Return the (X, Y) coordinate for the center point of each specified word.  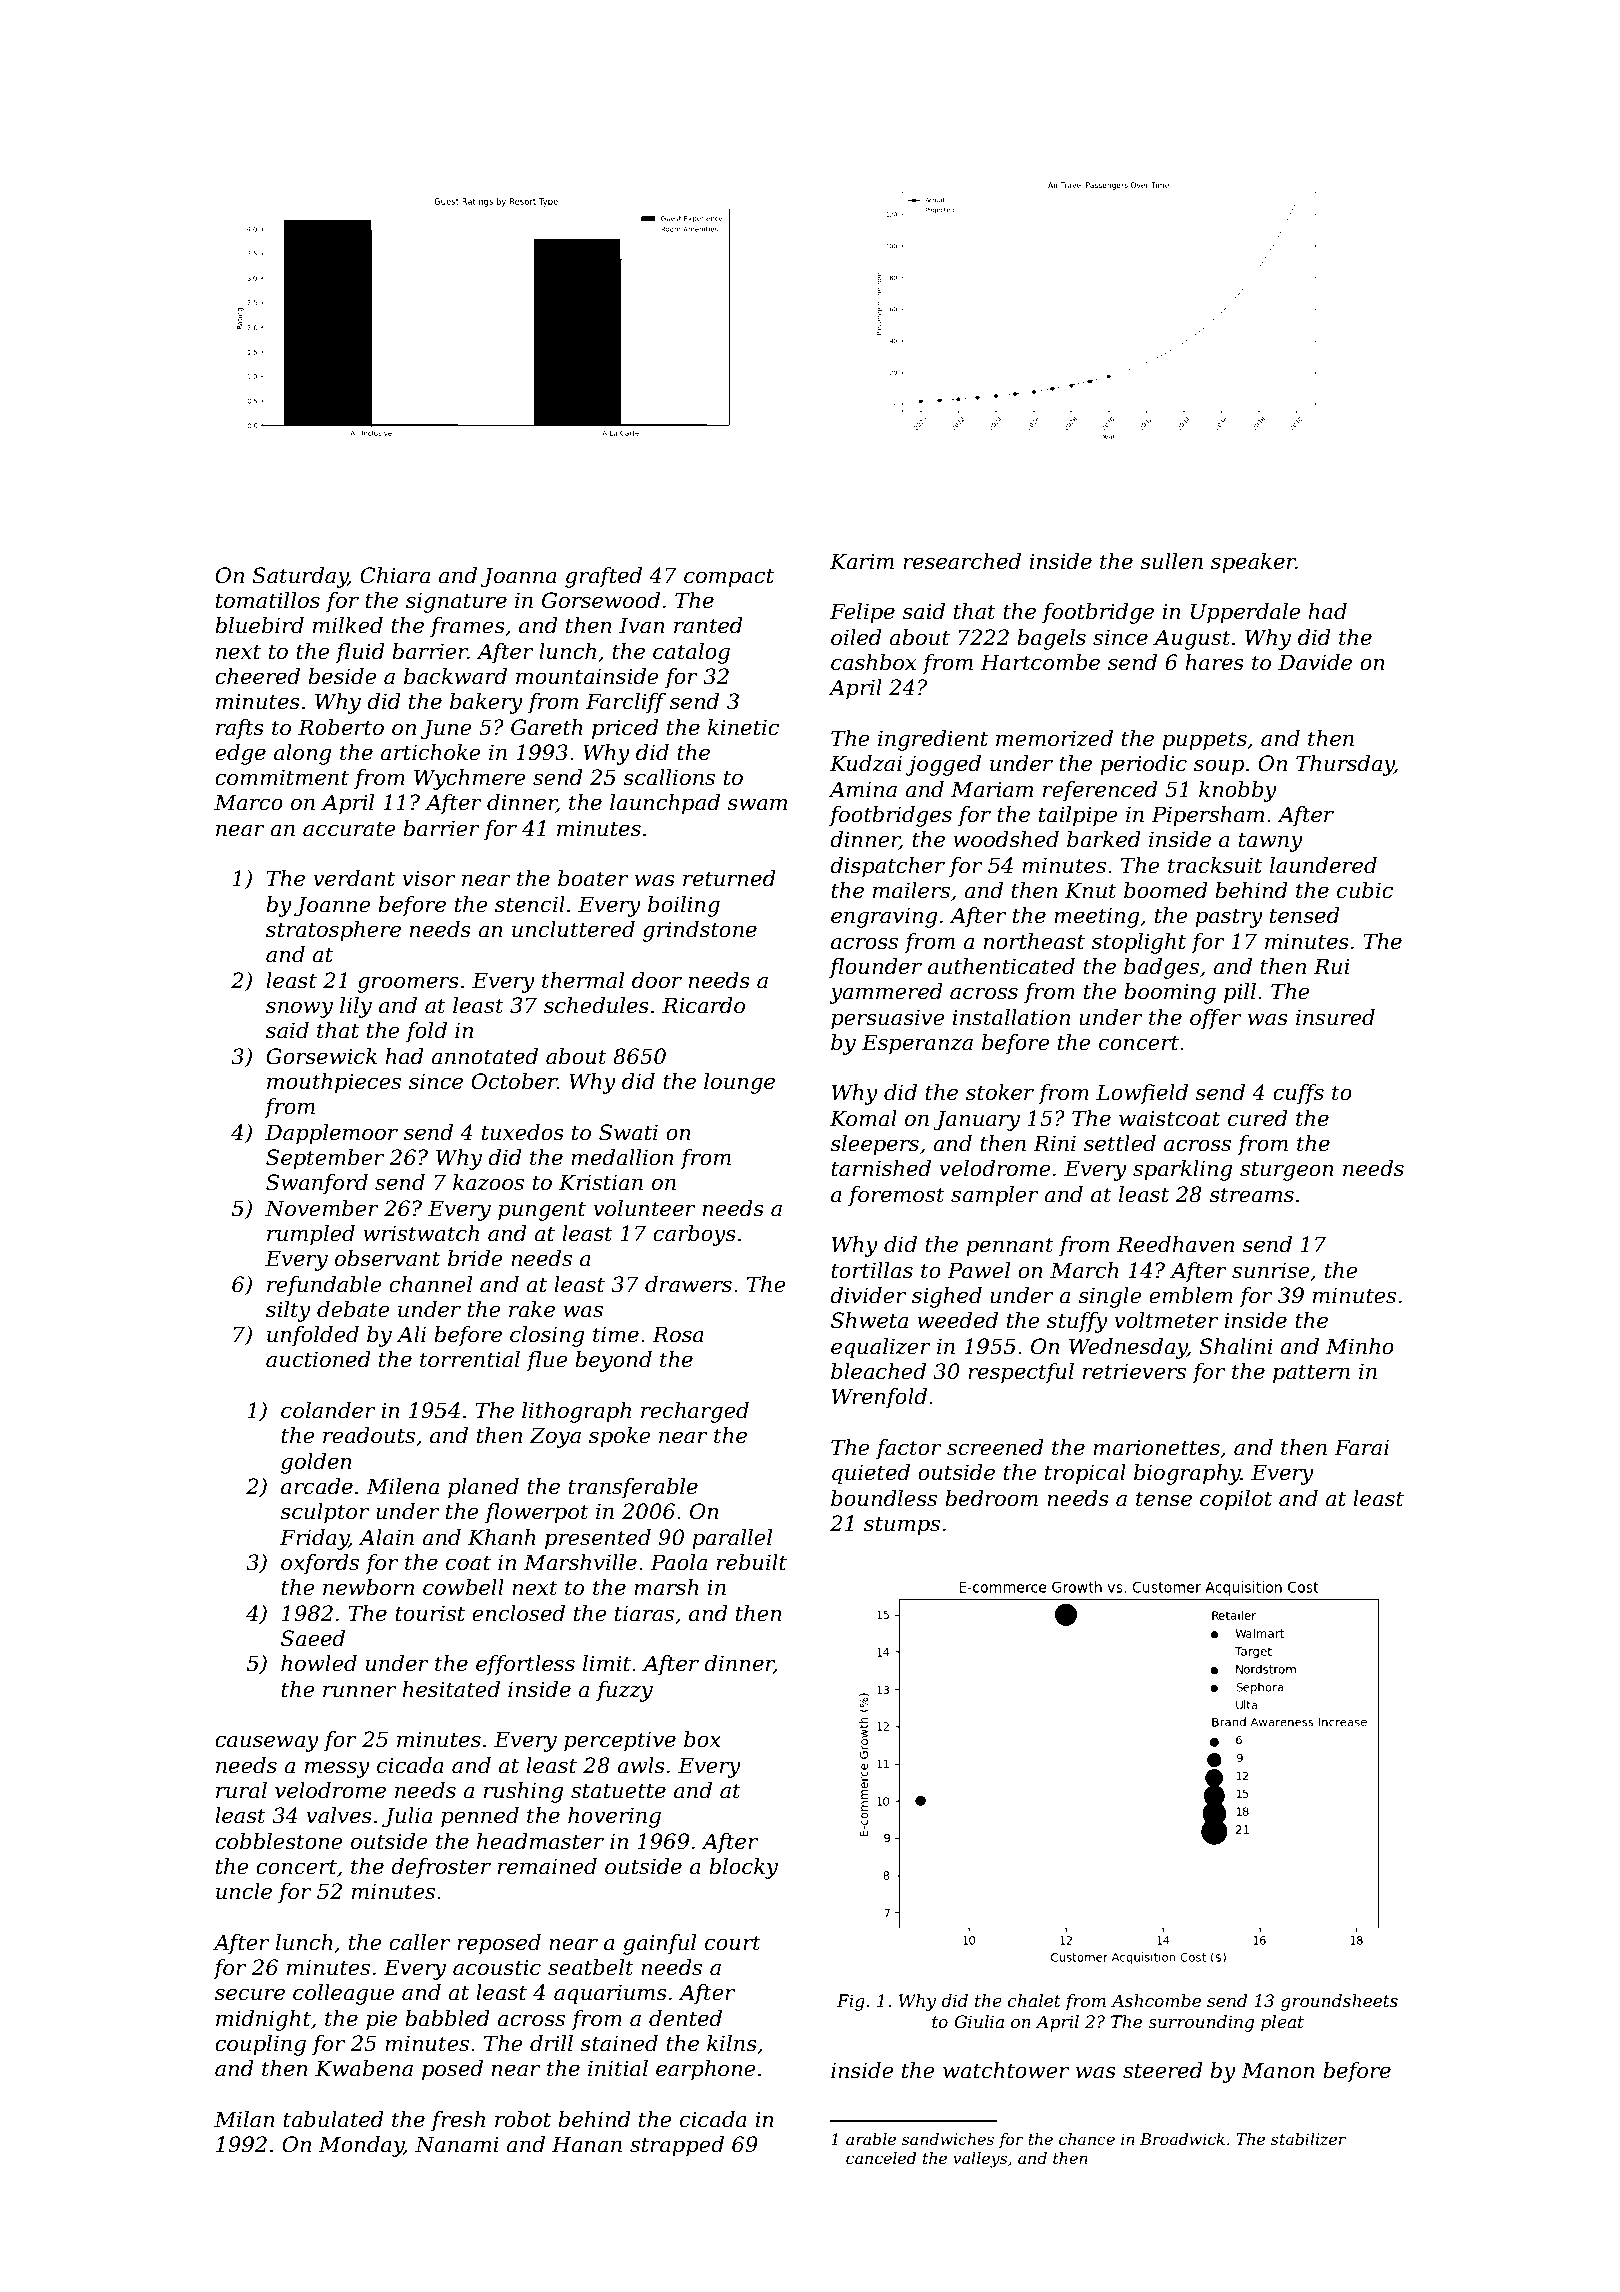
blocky (743, 1868)
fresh (458, 2121)
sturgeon (1287, 1171)
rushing (524, 1792)
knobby (1238, 791)
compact (729, 578)
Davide (1315, 662)
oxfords (320, 1564)
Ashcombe (1156, 2000)
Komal (863, 1118)
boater (593, 878)
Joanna (519, 577)
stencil (530, 904)
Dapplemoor (331, 1134)
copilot (1236, 1500)
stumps (902, 1526)
